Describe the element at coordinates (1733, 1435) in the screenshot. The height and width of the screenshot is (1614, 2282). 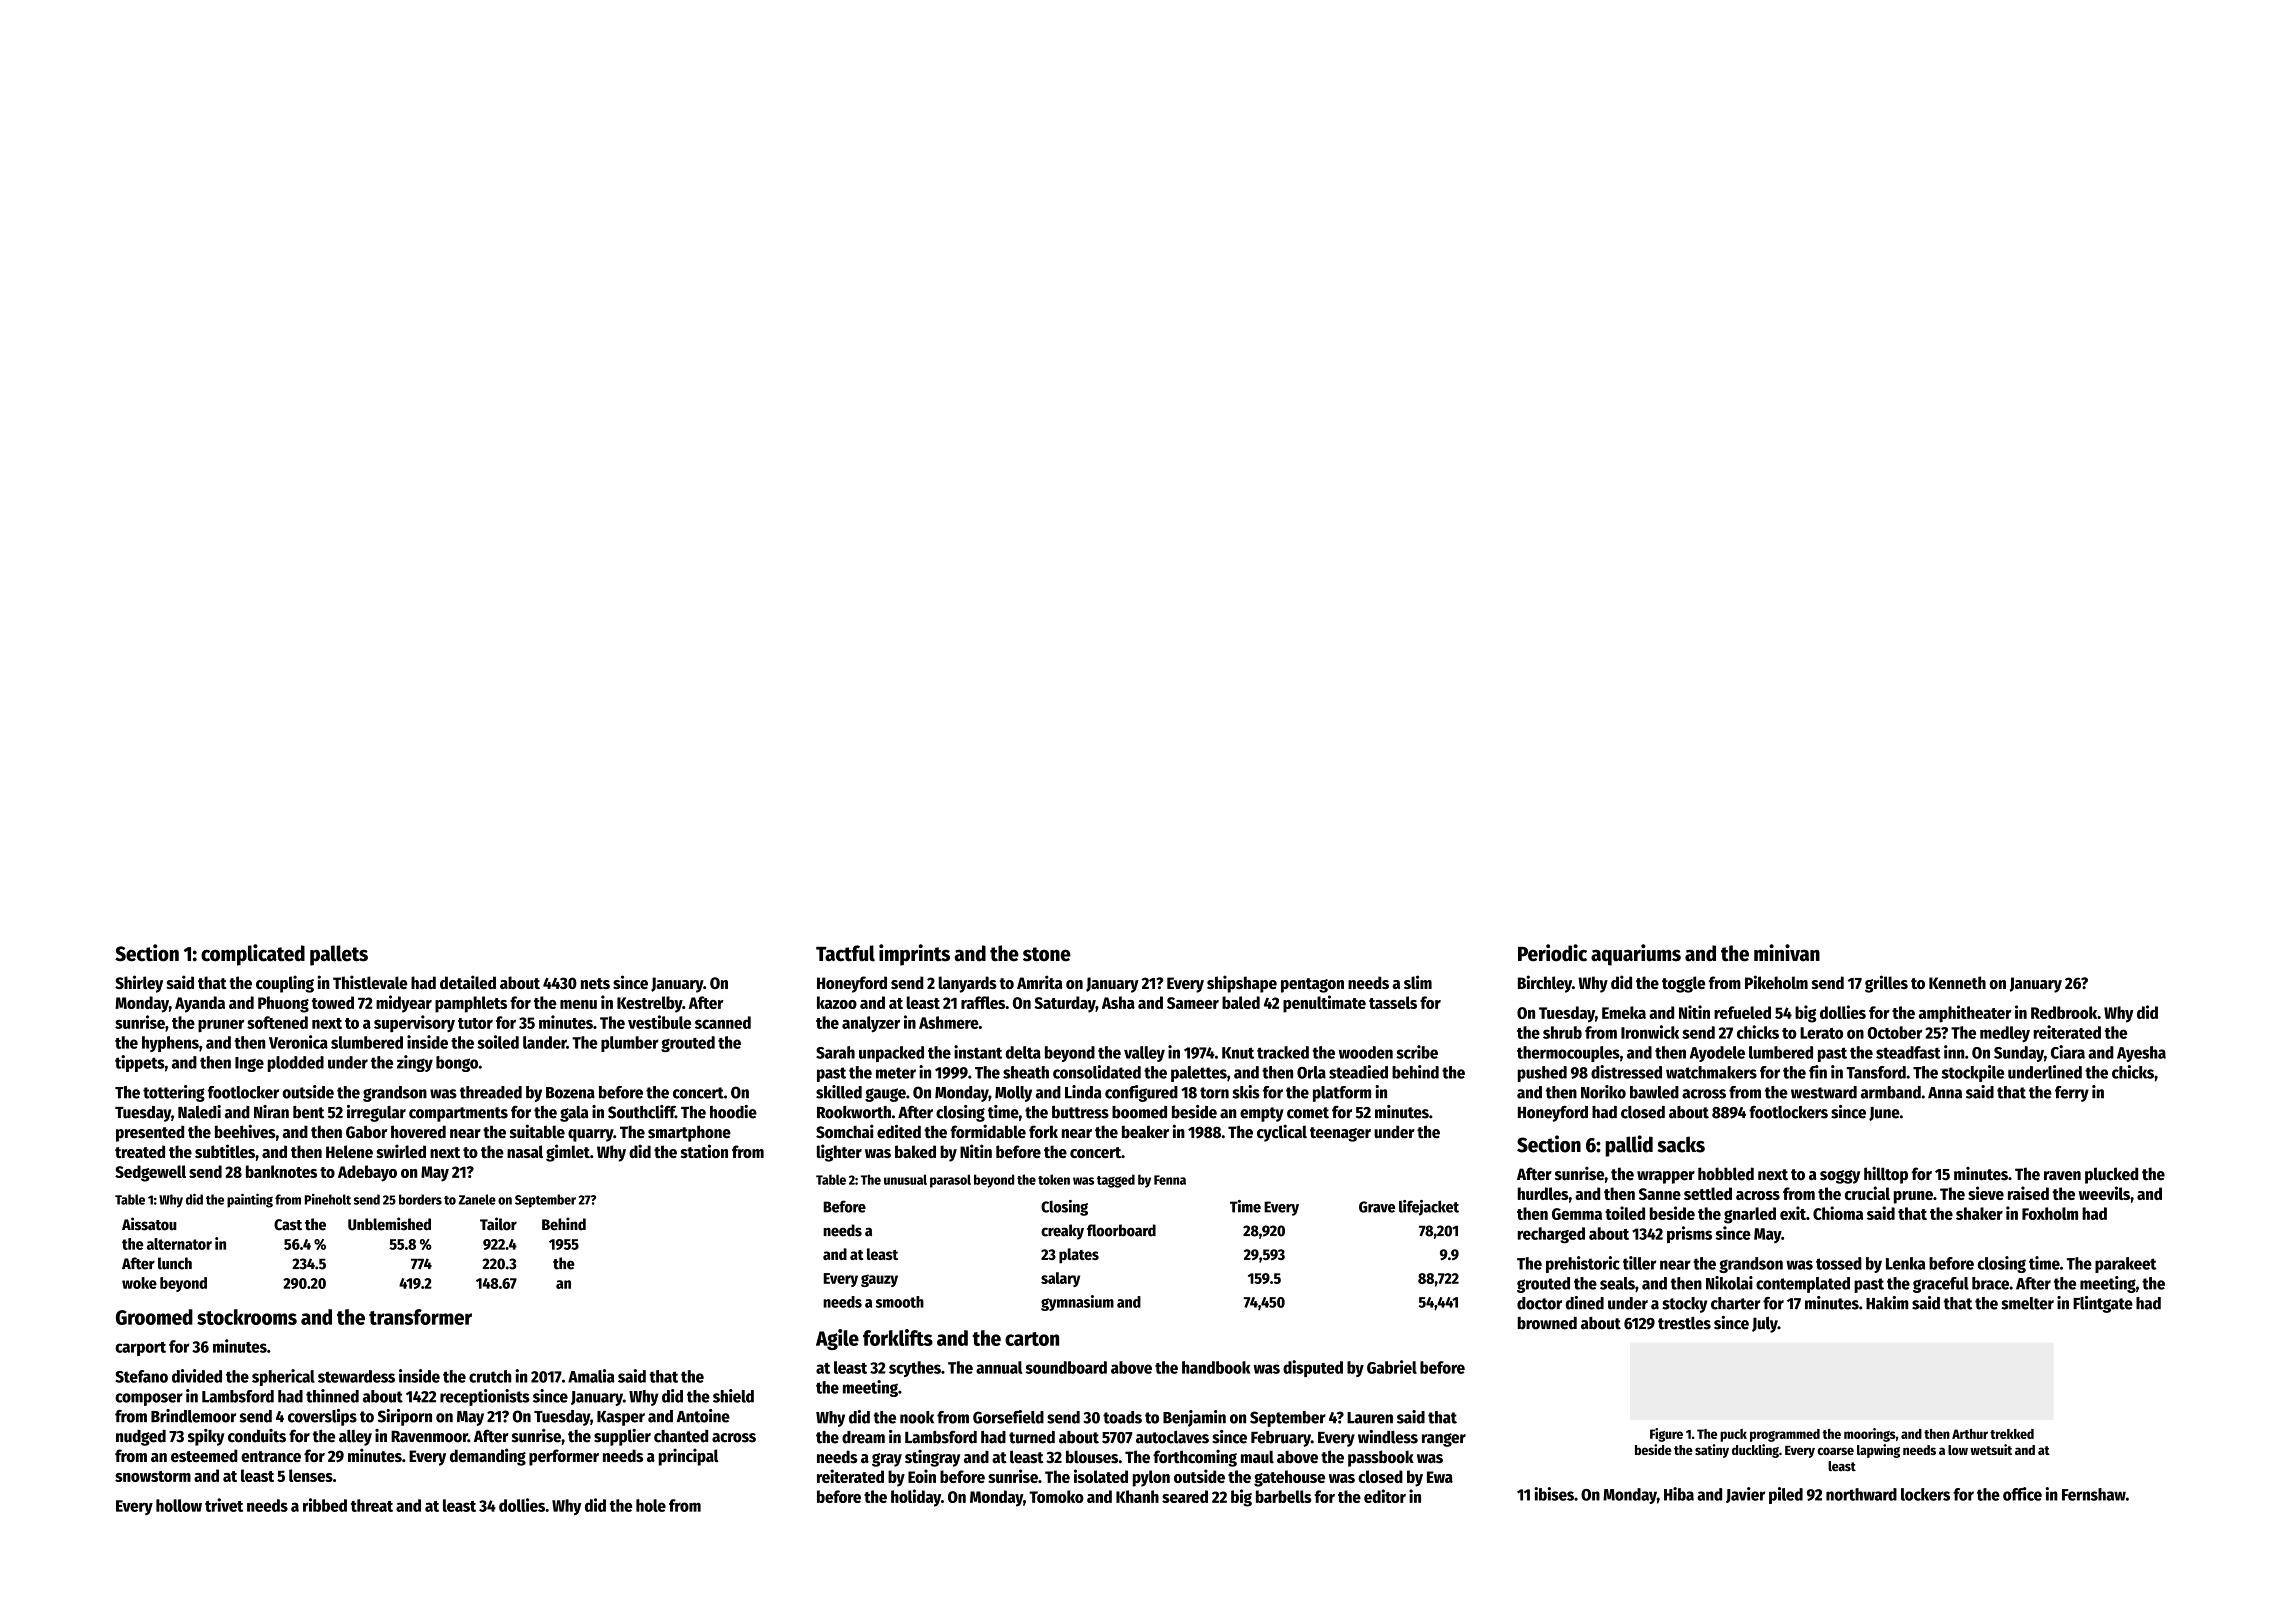
I see `puck` at that location.
